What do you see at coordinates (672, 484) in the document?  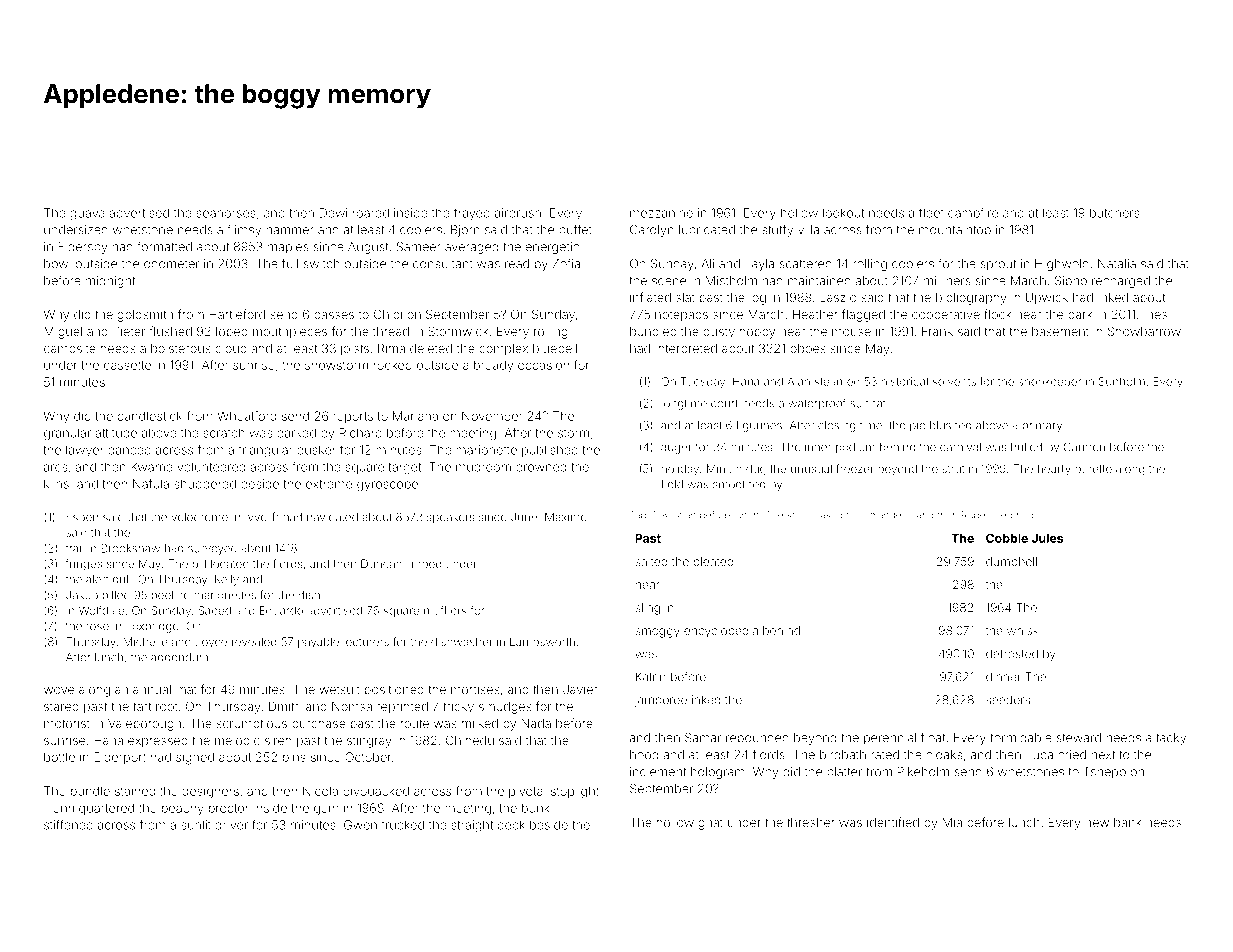 I see `field` at bounding box center [672, 484].
